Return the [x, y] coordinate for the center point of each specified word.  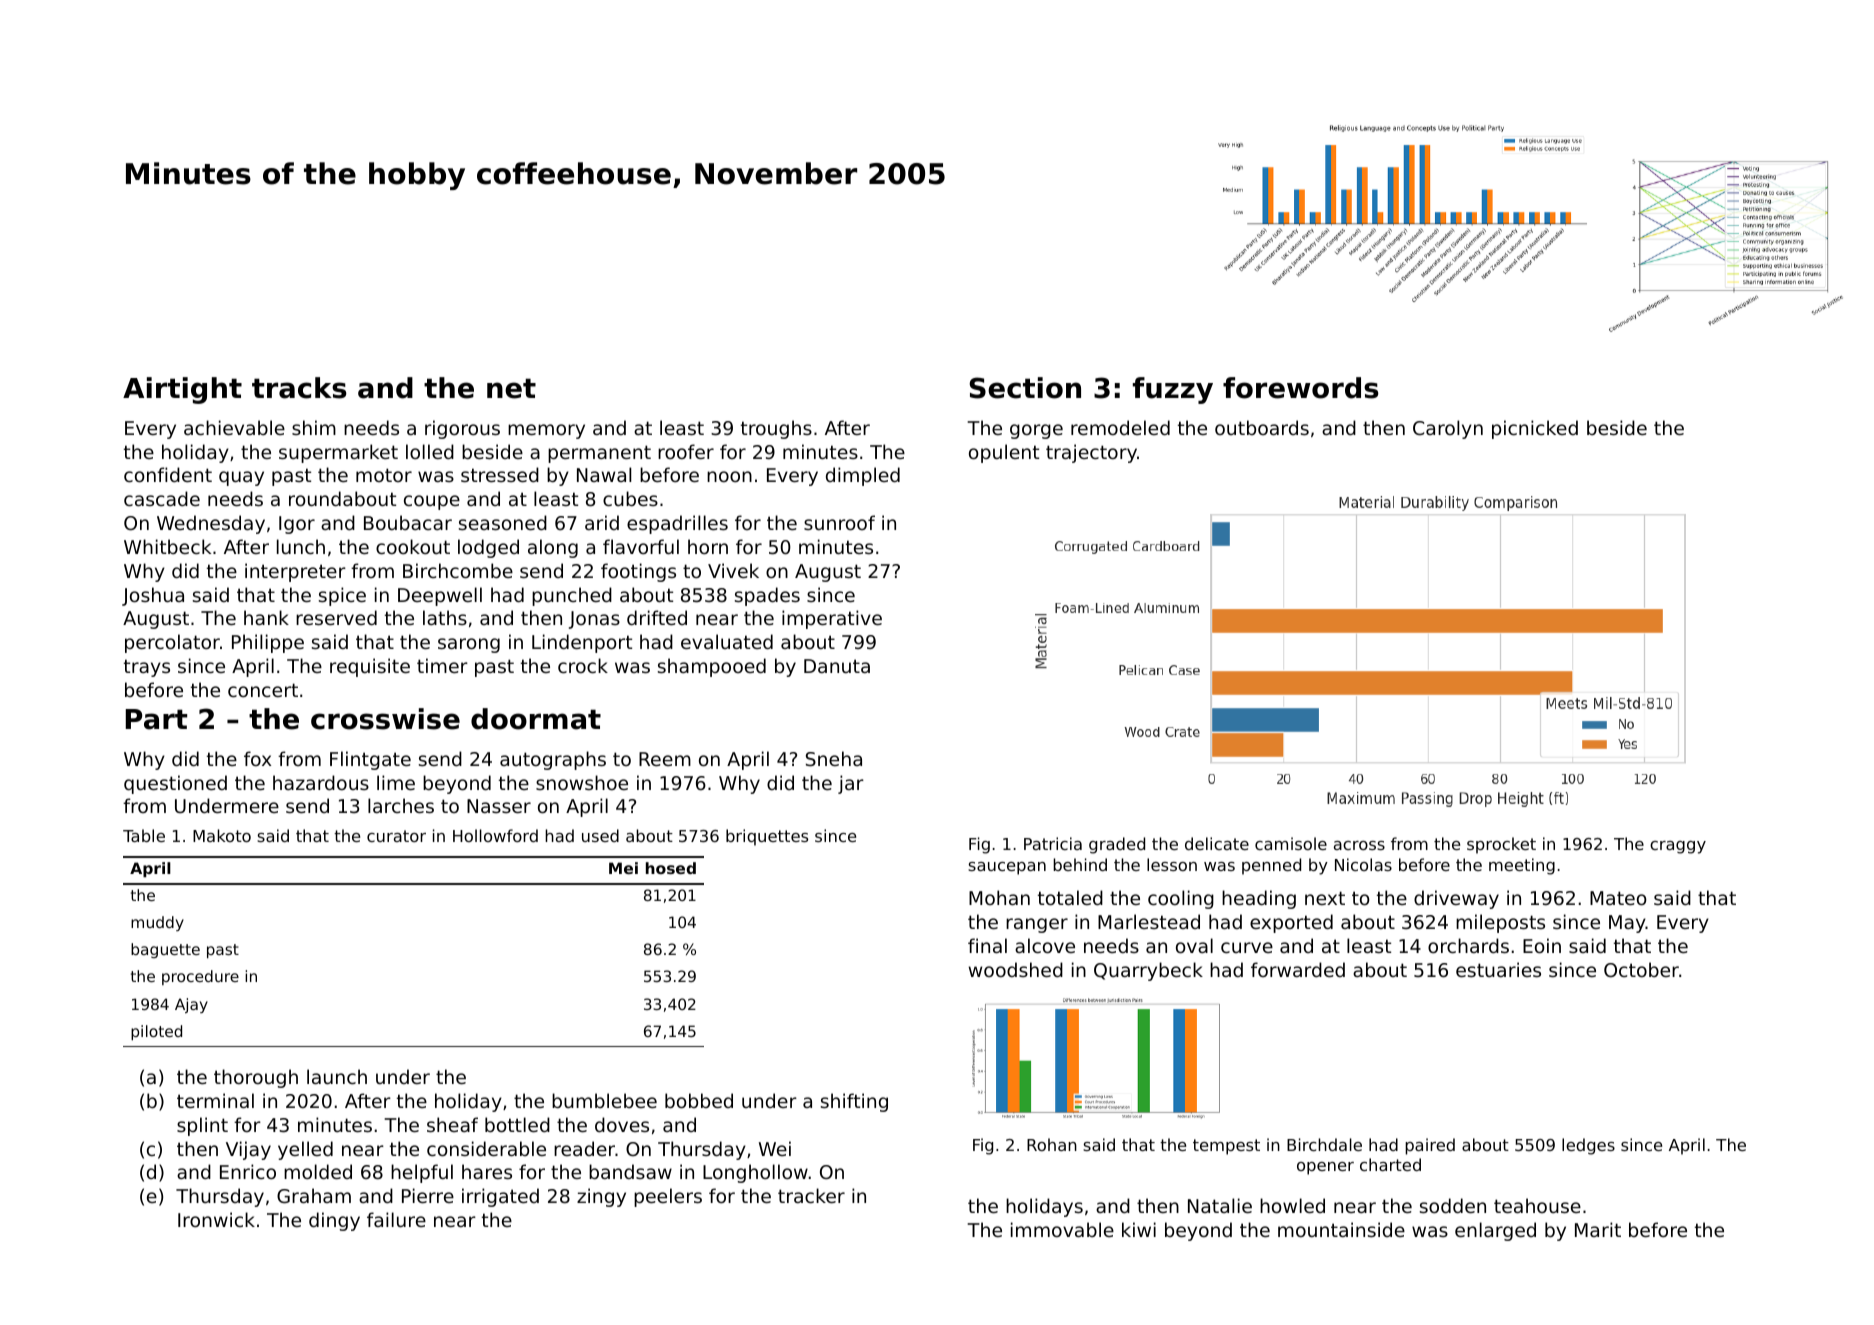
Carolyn [1448, 429]
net [511, 388]
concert [263, 690]
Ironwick [216, 1219]
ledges [1588, 1146]
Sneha [834, 758]
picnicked [1535, 429]
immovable [1062, 1229]
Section [1025, 388]
